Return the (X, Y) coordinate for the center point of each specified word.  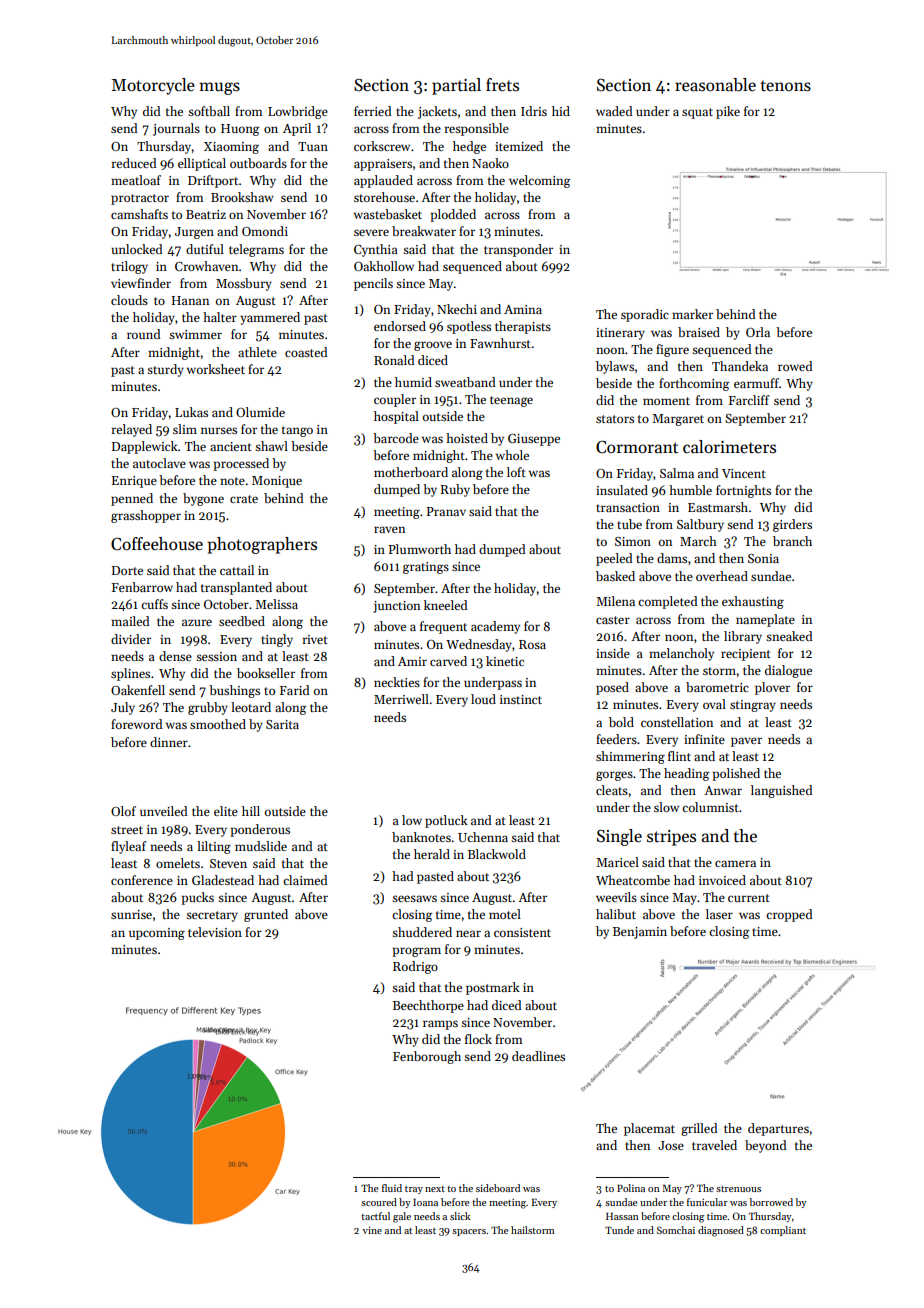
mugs (219, 88)
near (468, 933)
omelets (178, 863)
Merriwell (401, 699)
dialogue (788, 671)
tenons (786, 86)
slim (185, 429)
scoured (379, 1202)
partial (456, 86)
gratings (426, 568)
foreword (136, 724)
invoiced (722, 880)
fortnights (743, 491)
